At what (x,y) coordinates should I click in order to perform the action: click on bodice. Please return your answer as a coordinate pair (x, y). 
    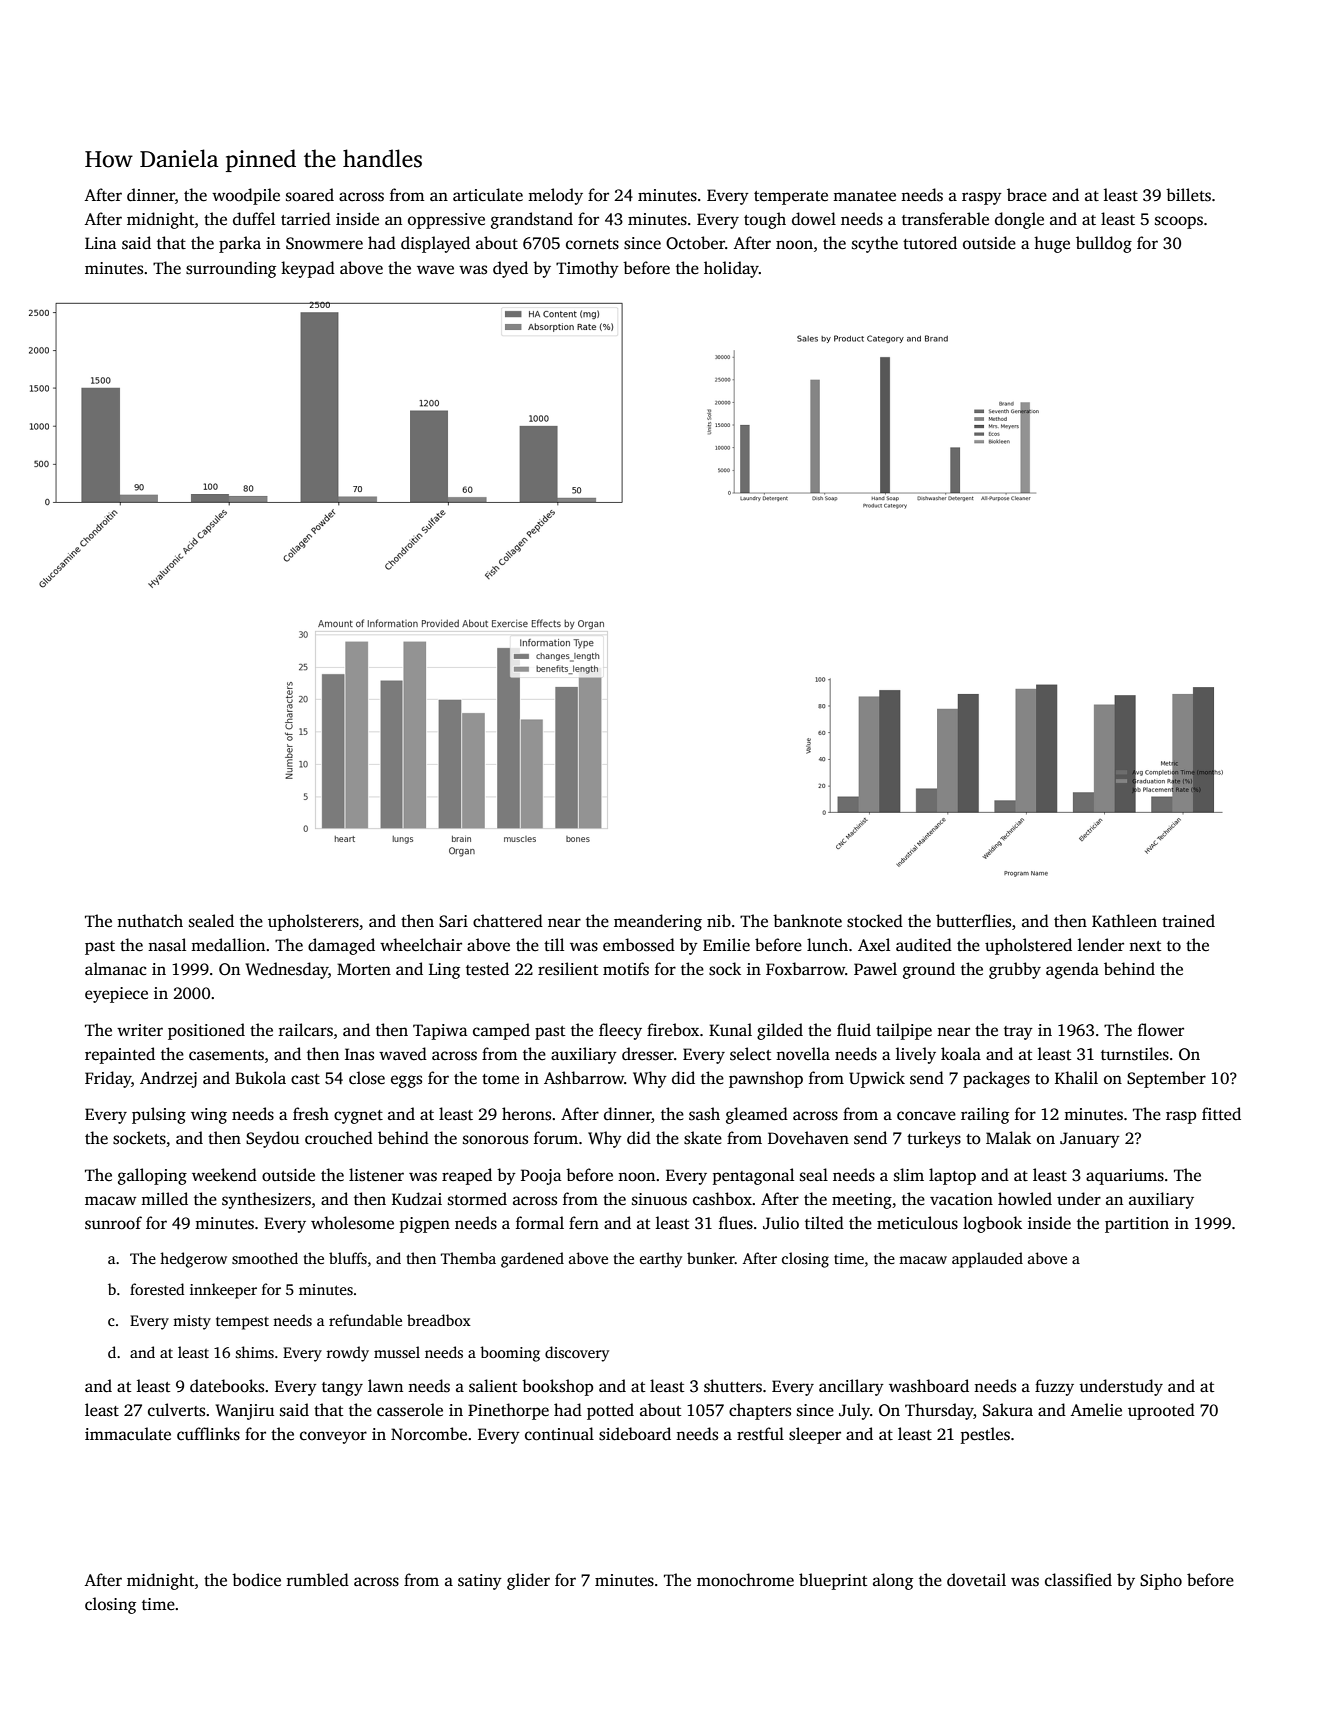
    Looking at the image, I should click on (256, 1580).
